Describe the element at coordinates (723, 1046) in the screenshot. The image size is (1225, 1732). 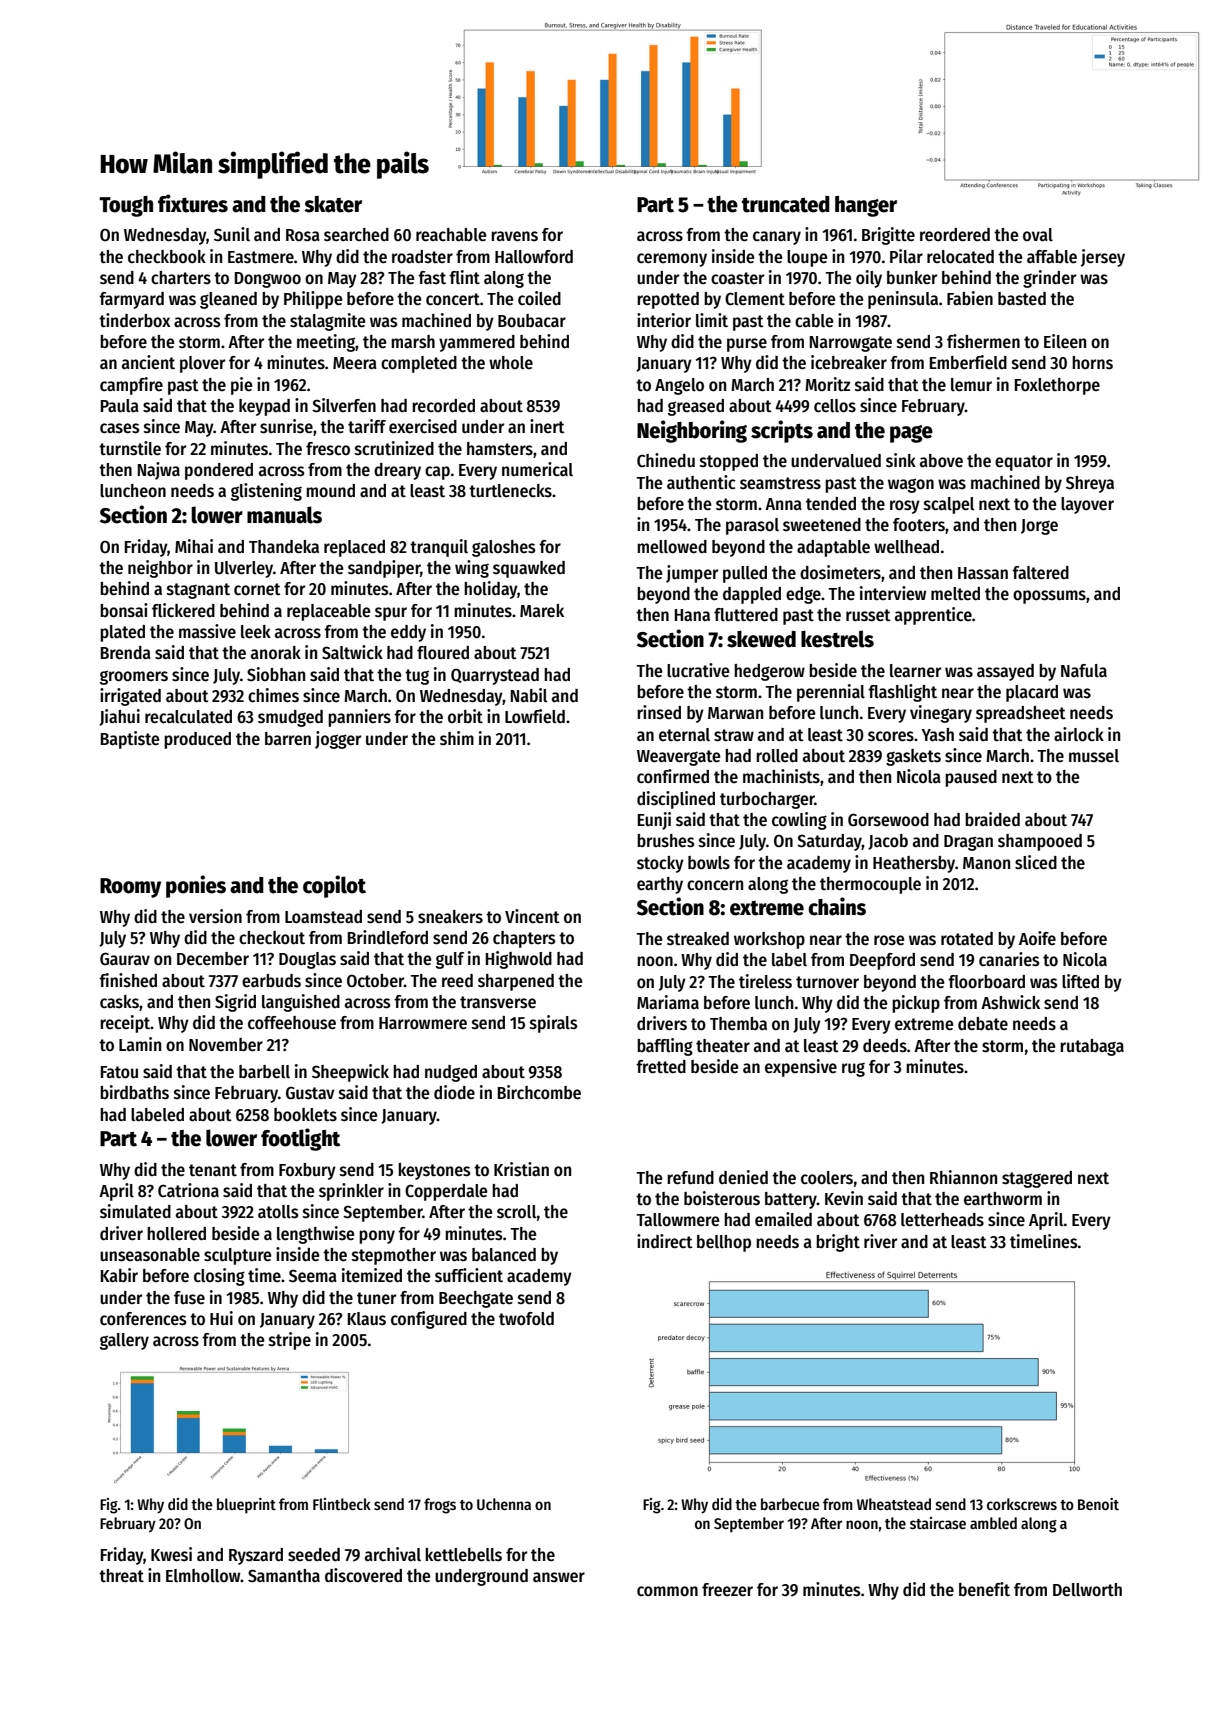
I see `theater` at that location.
